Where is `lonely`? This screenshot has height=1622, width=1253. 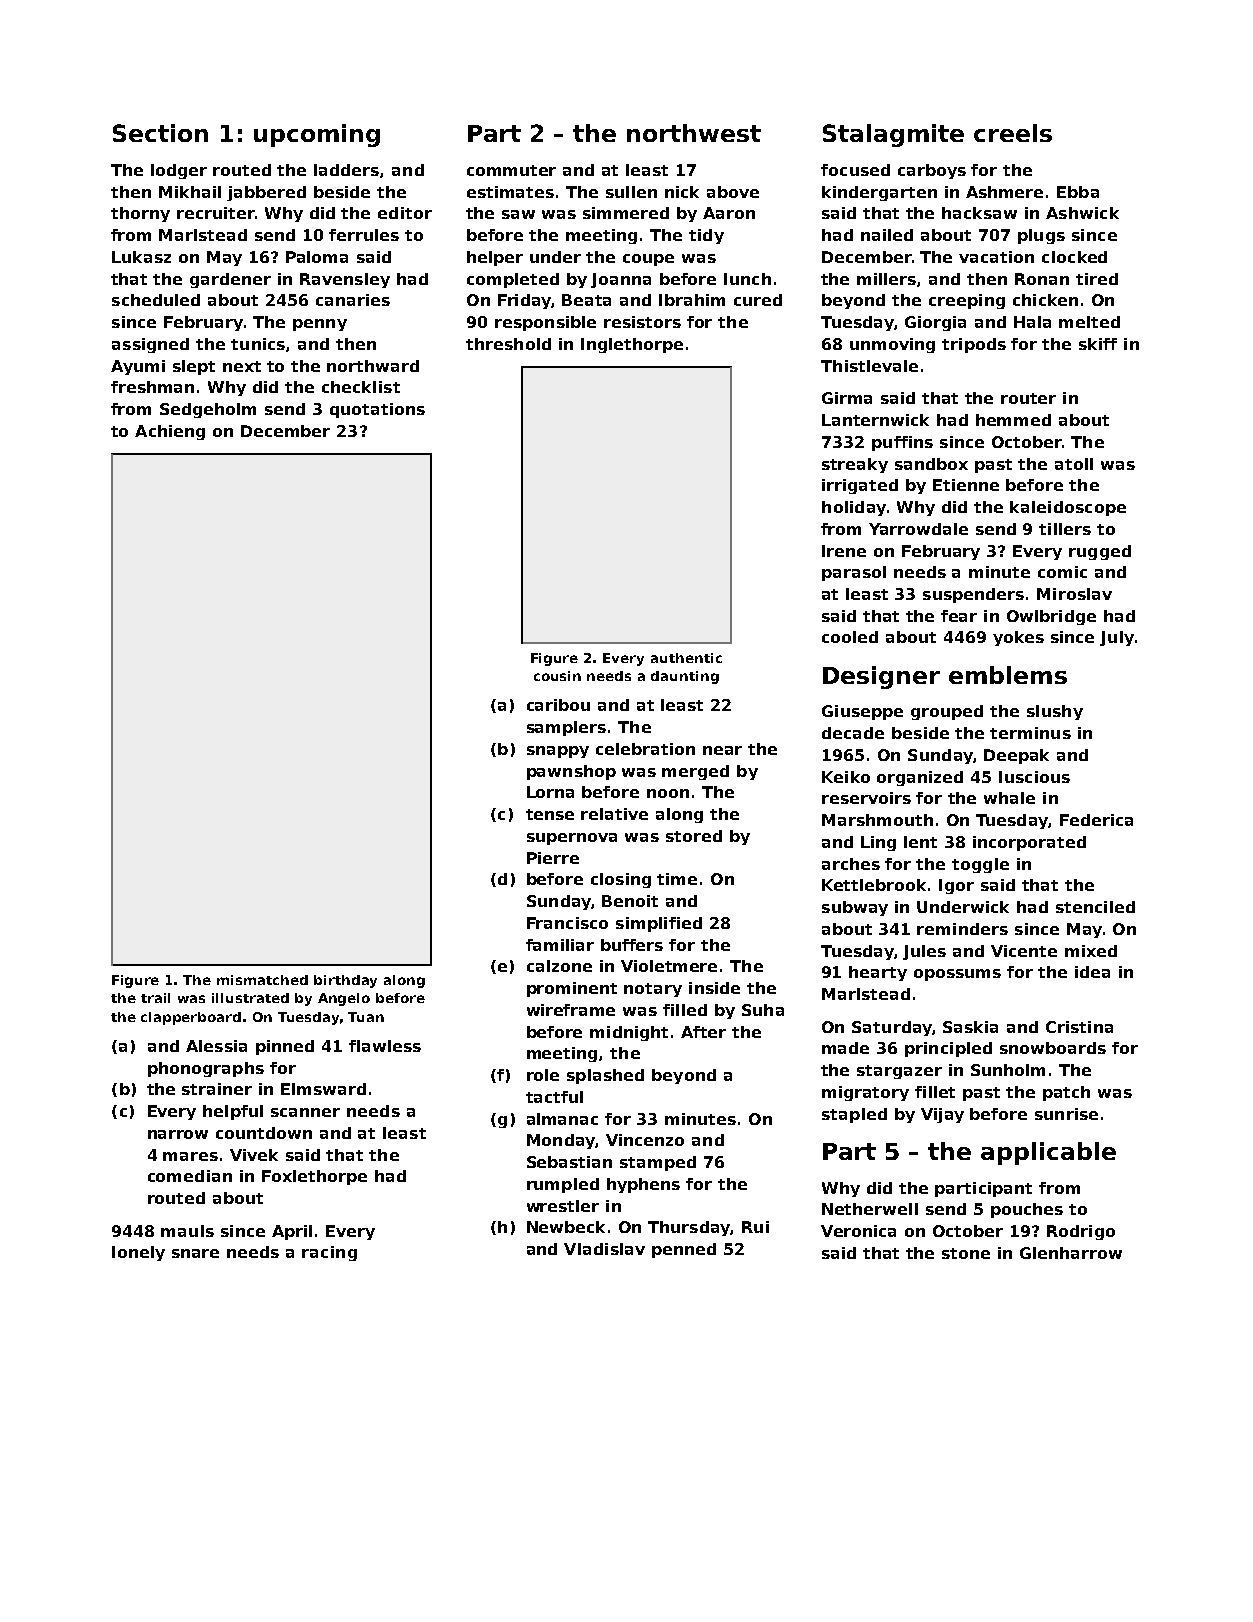 lonely is located at coordinates (138, 1253).
